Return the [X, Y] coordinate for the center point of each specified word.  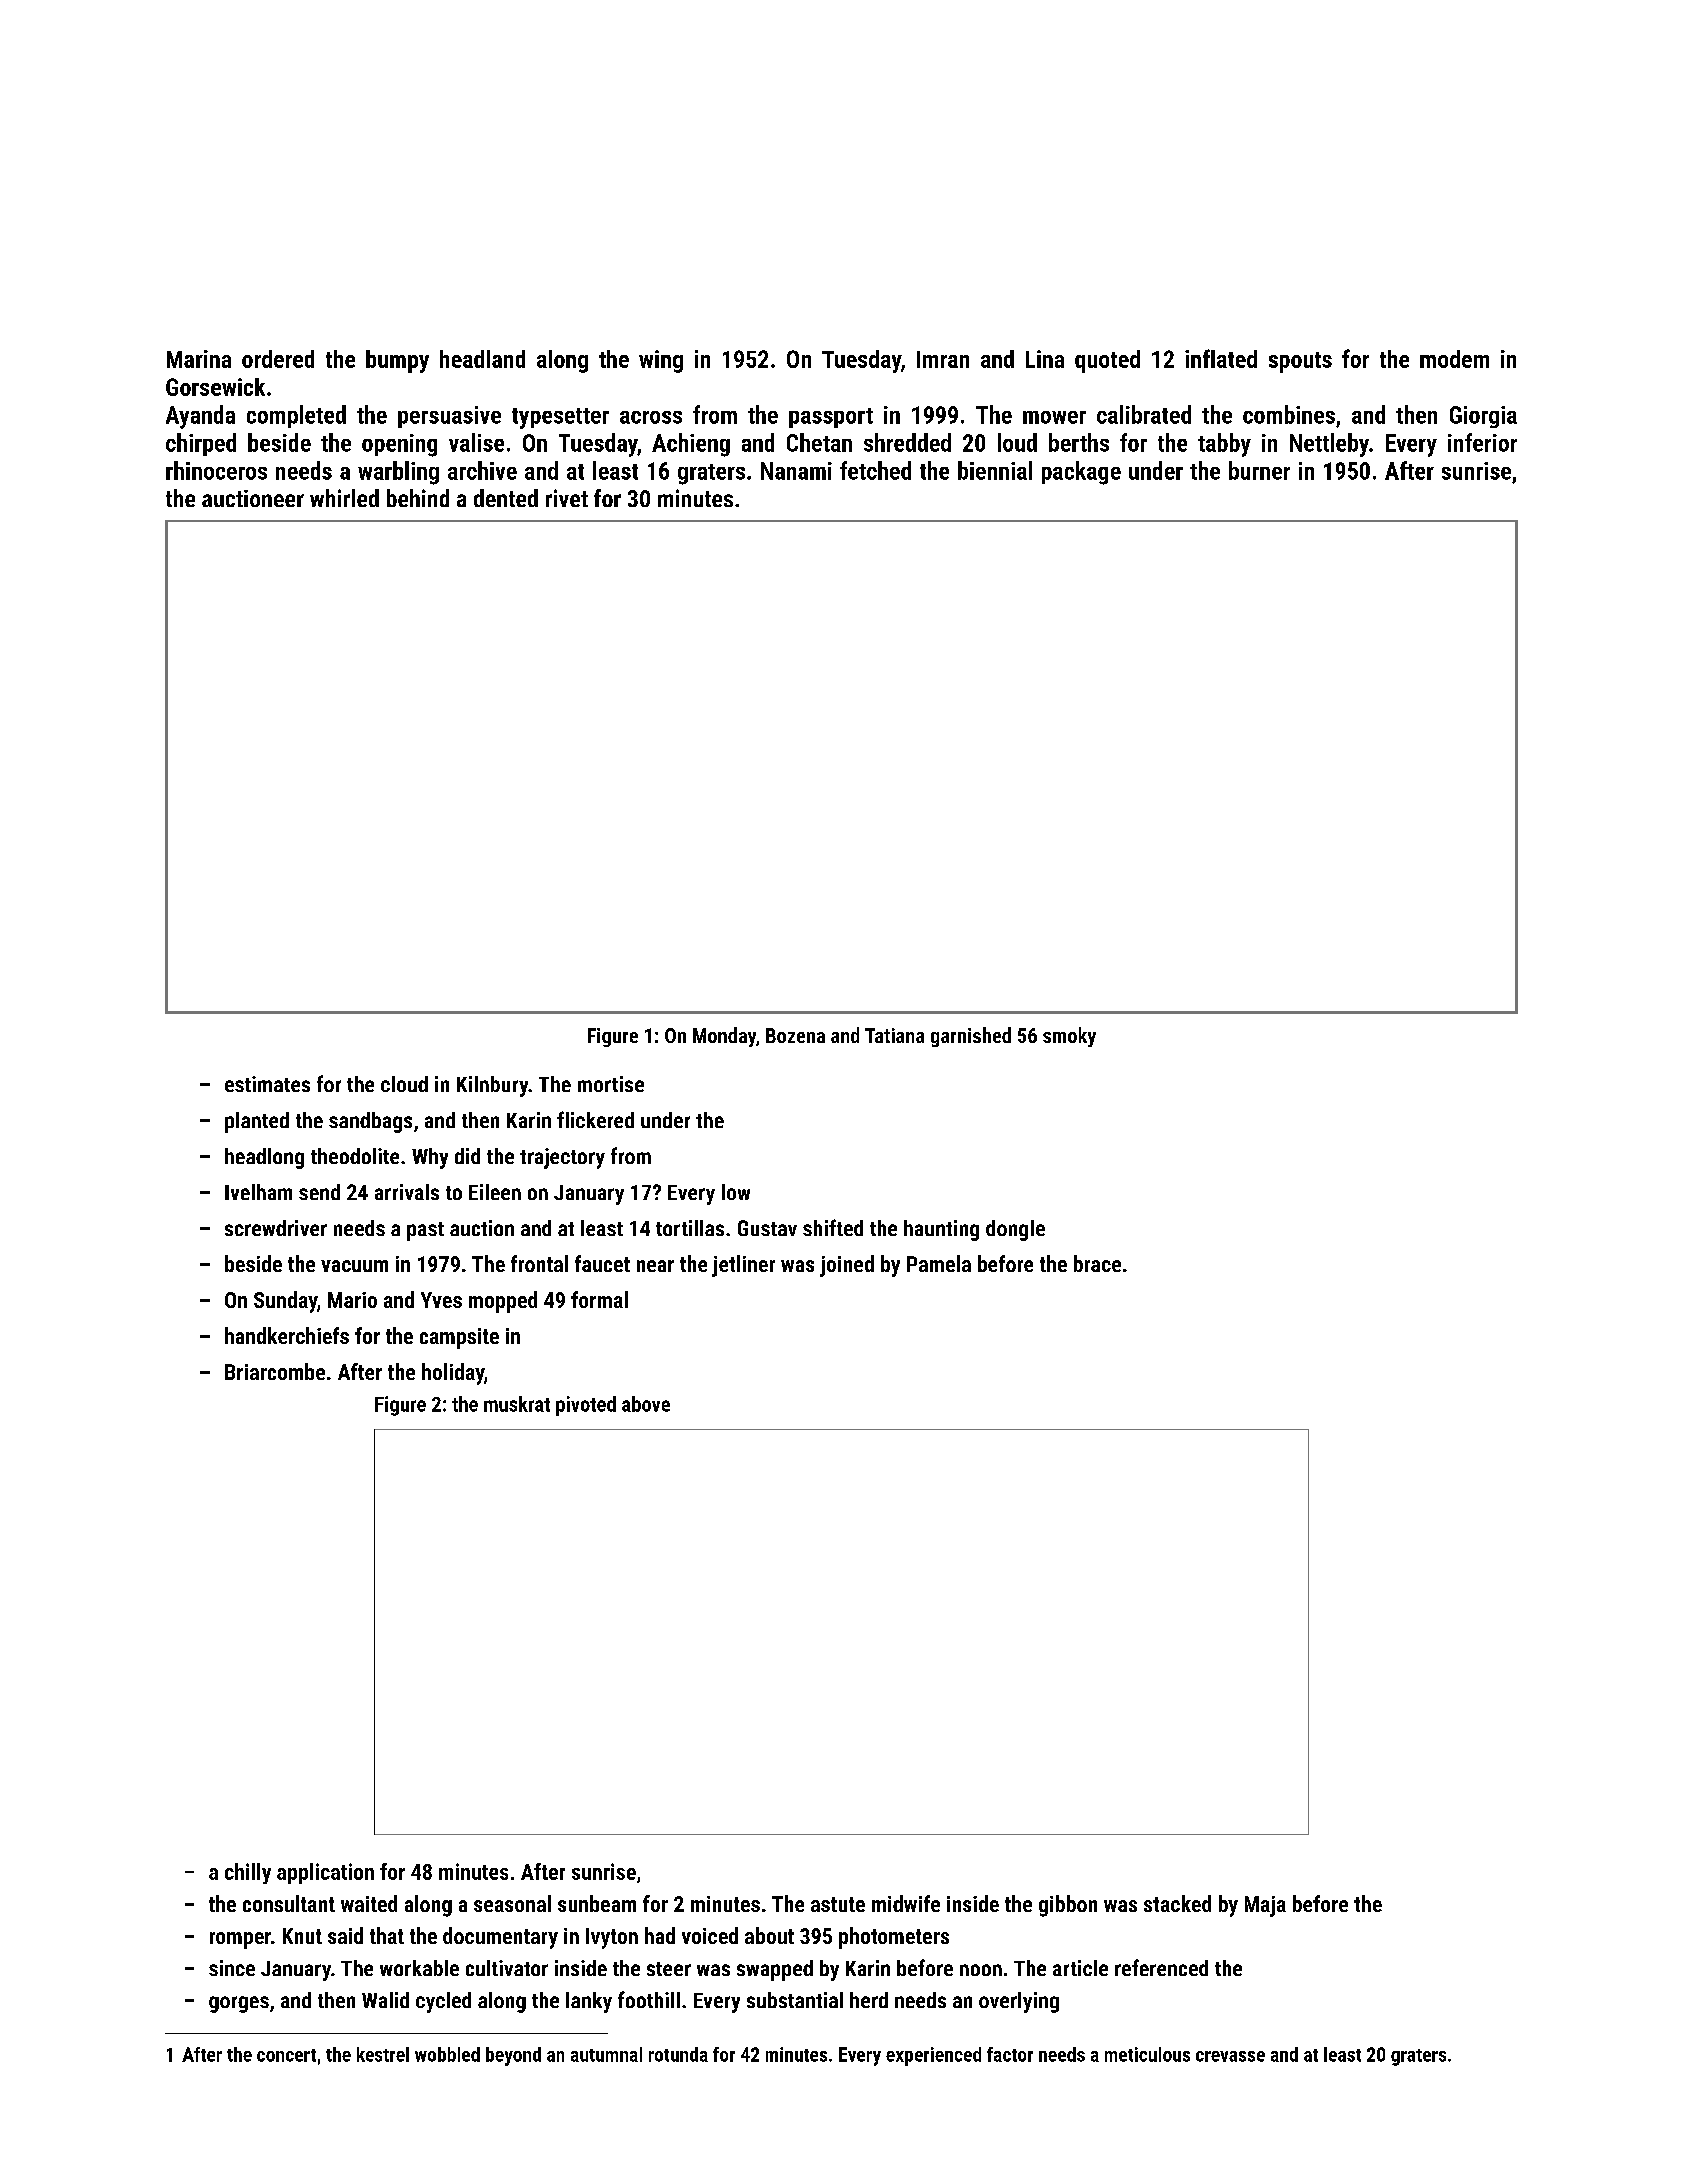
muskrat [517, 1404]
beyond [513, 2056]
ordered [278, 359]
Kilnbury [493, 1086]
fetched [875, 470]
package [1081, 473]
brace [1097, 1263]
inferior [1482, 442]
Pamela [939, 1263]
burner [1259, 470]
